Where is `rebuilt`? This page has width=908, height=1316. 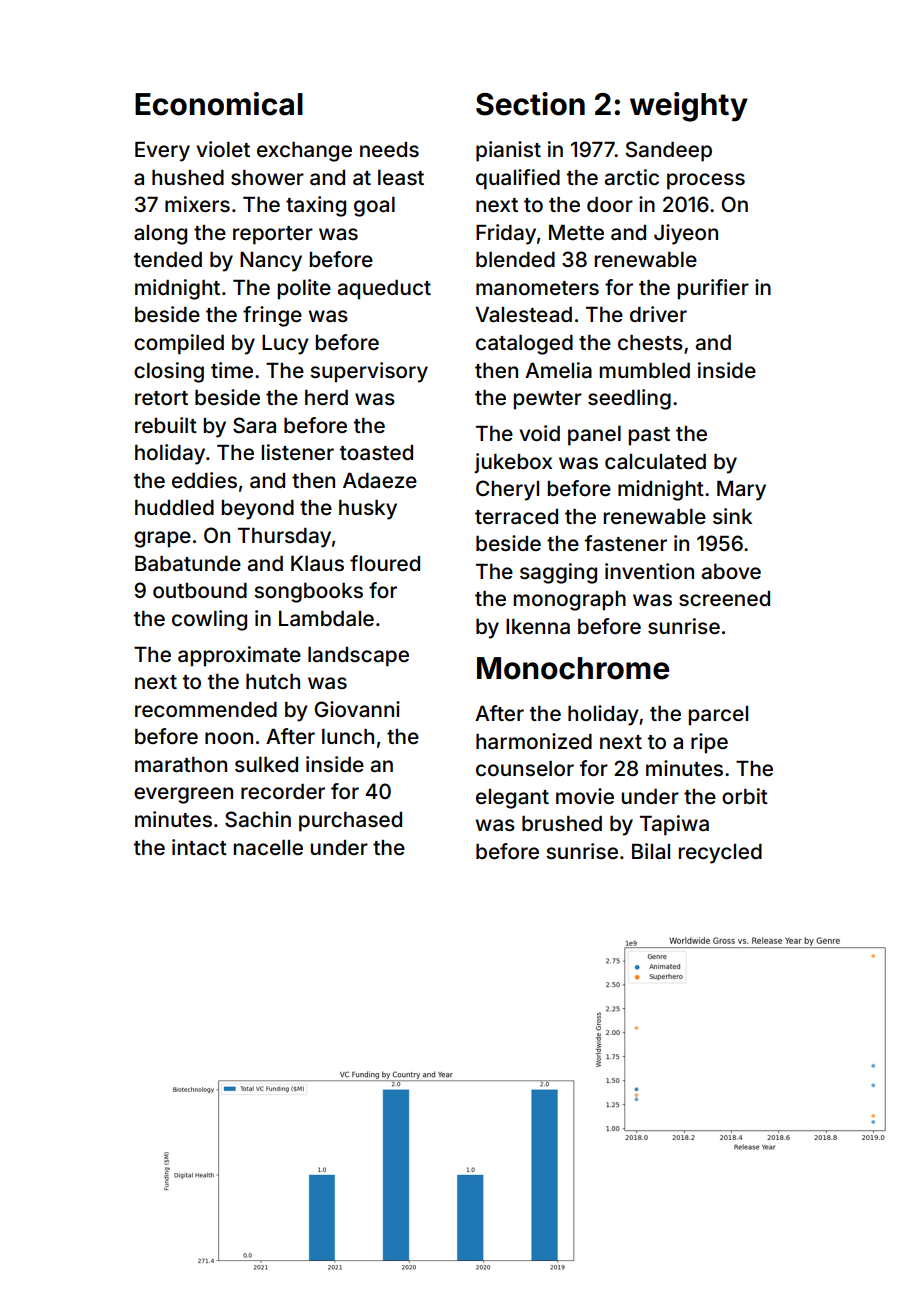 rebuilt is located at coordinates (166, 425).
